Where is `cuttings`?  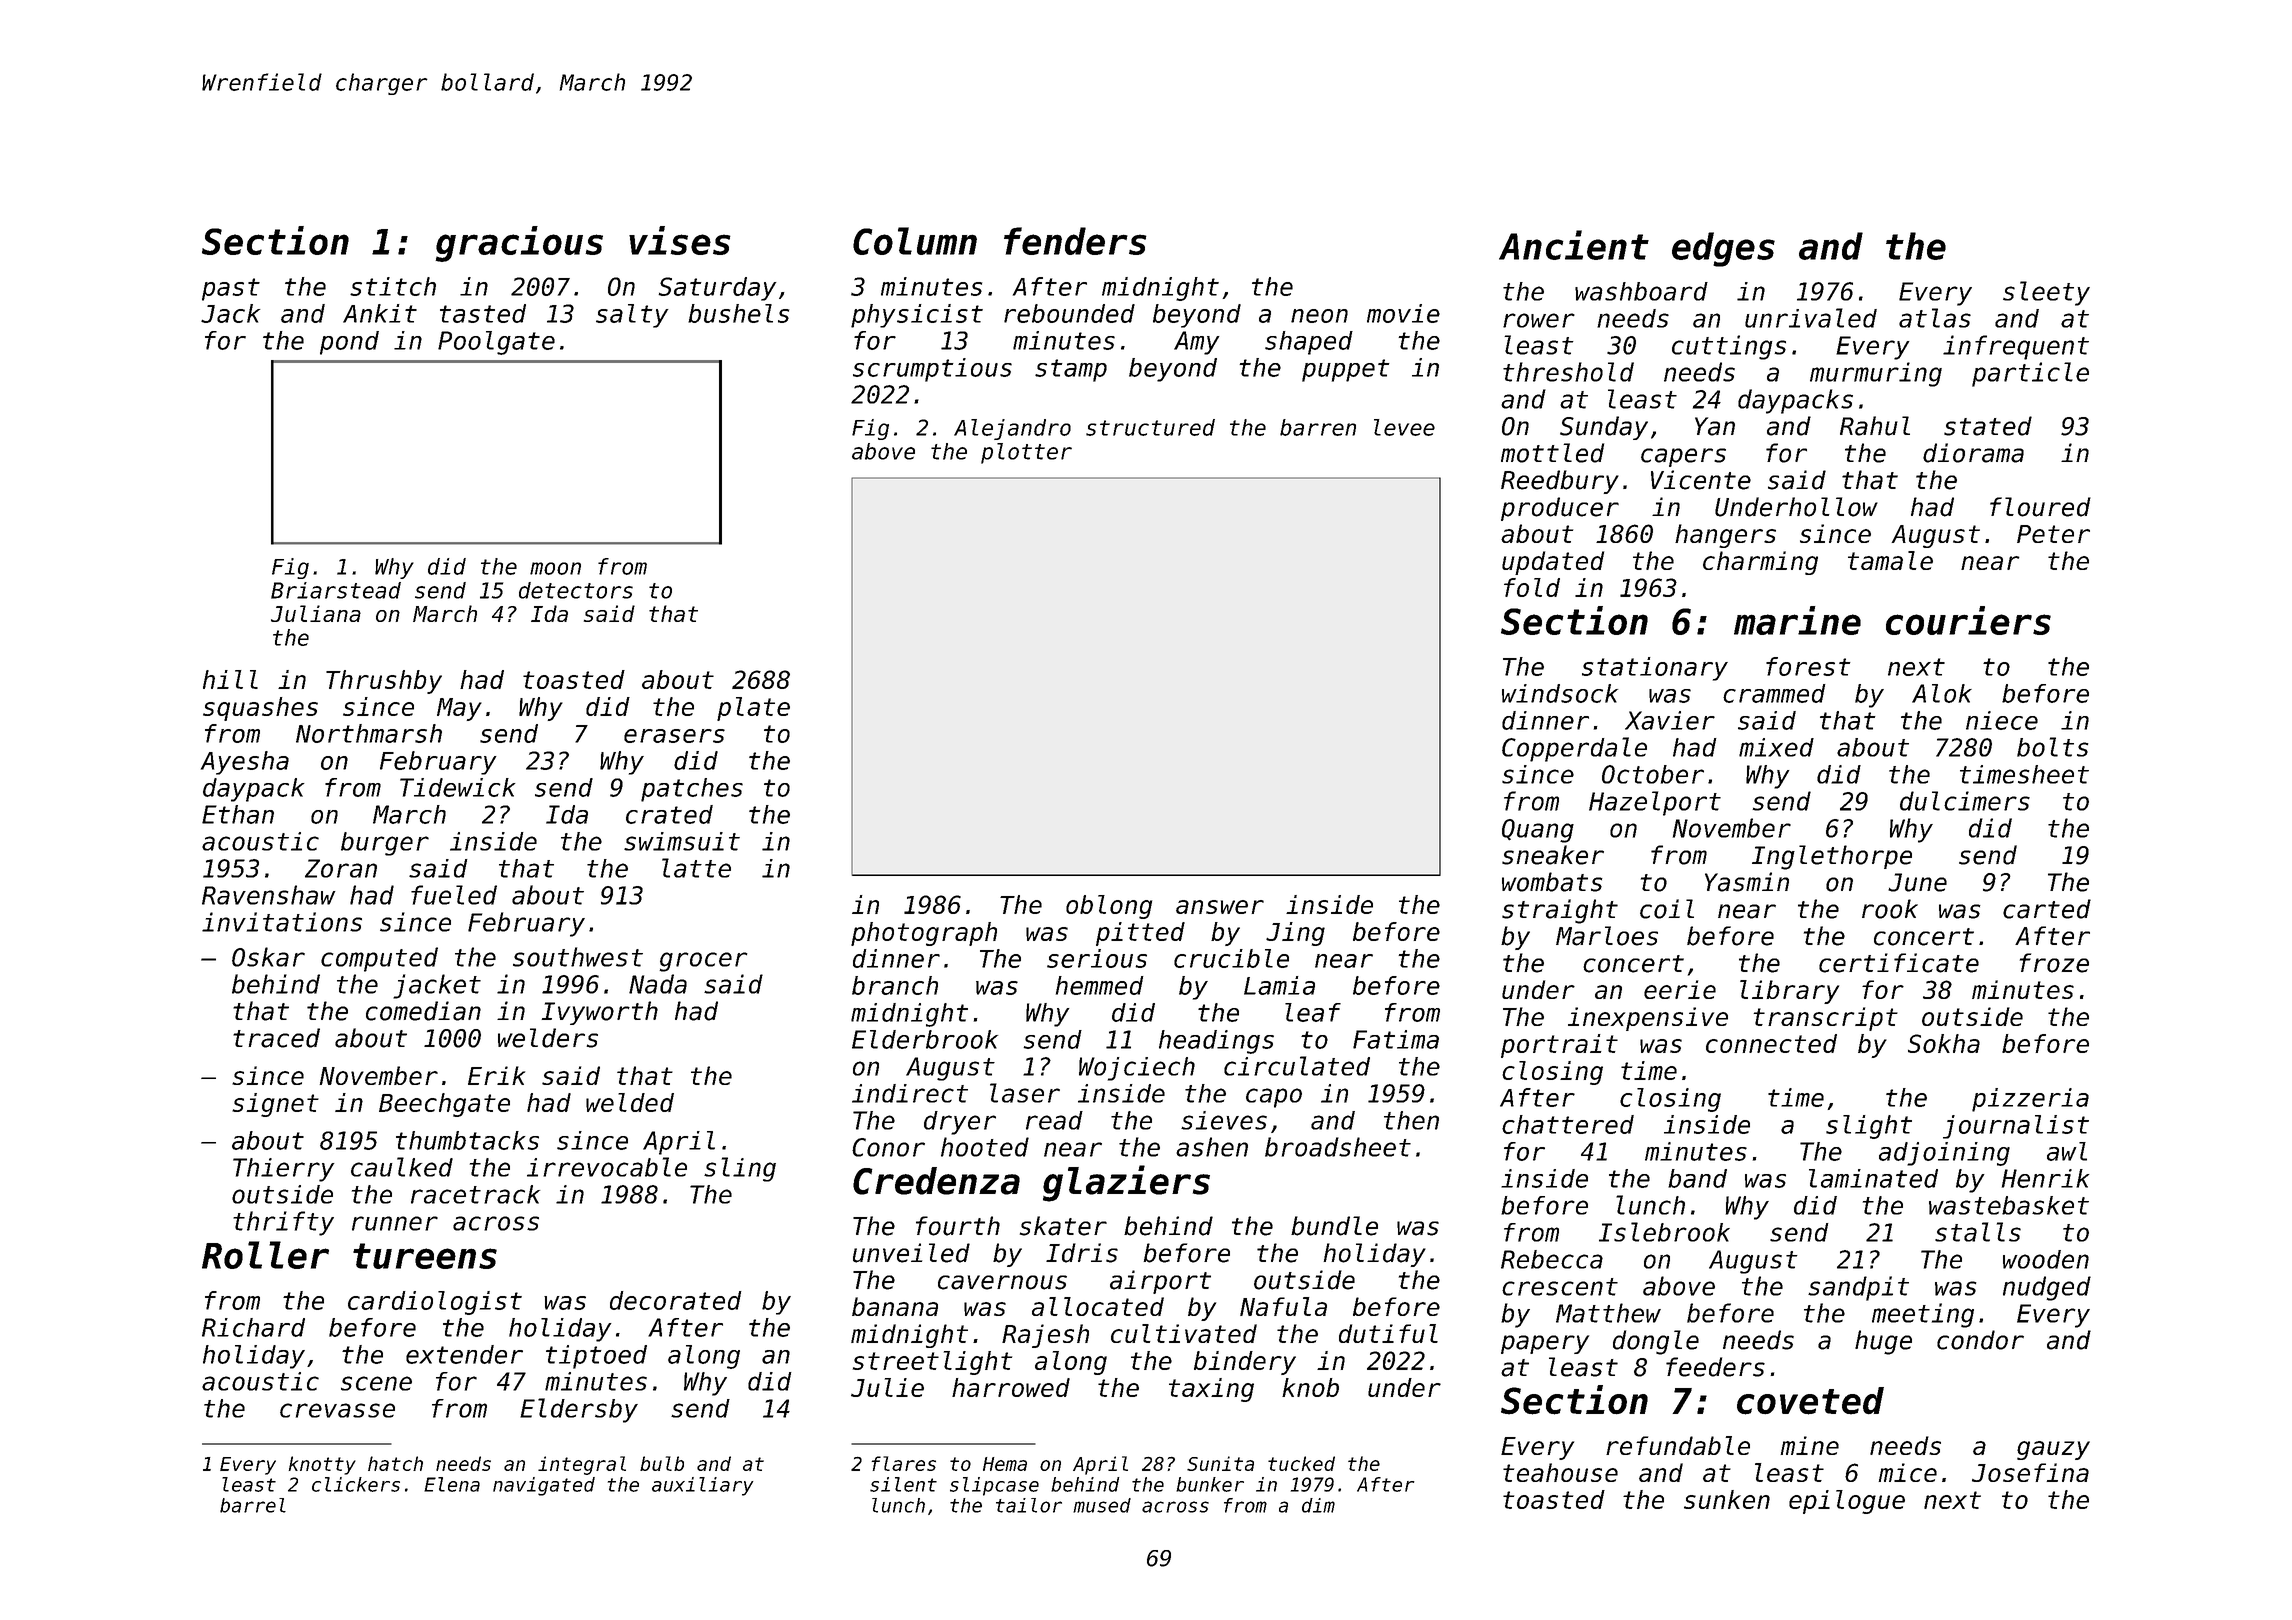
cuttings is located at coordinates (1729, 347).
